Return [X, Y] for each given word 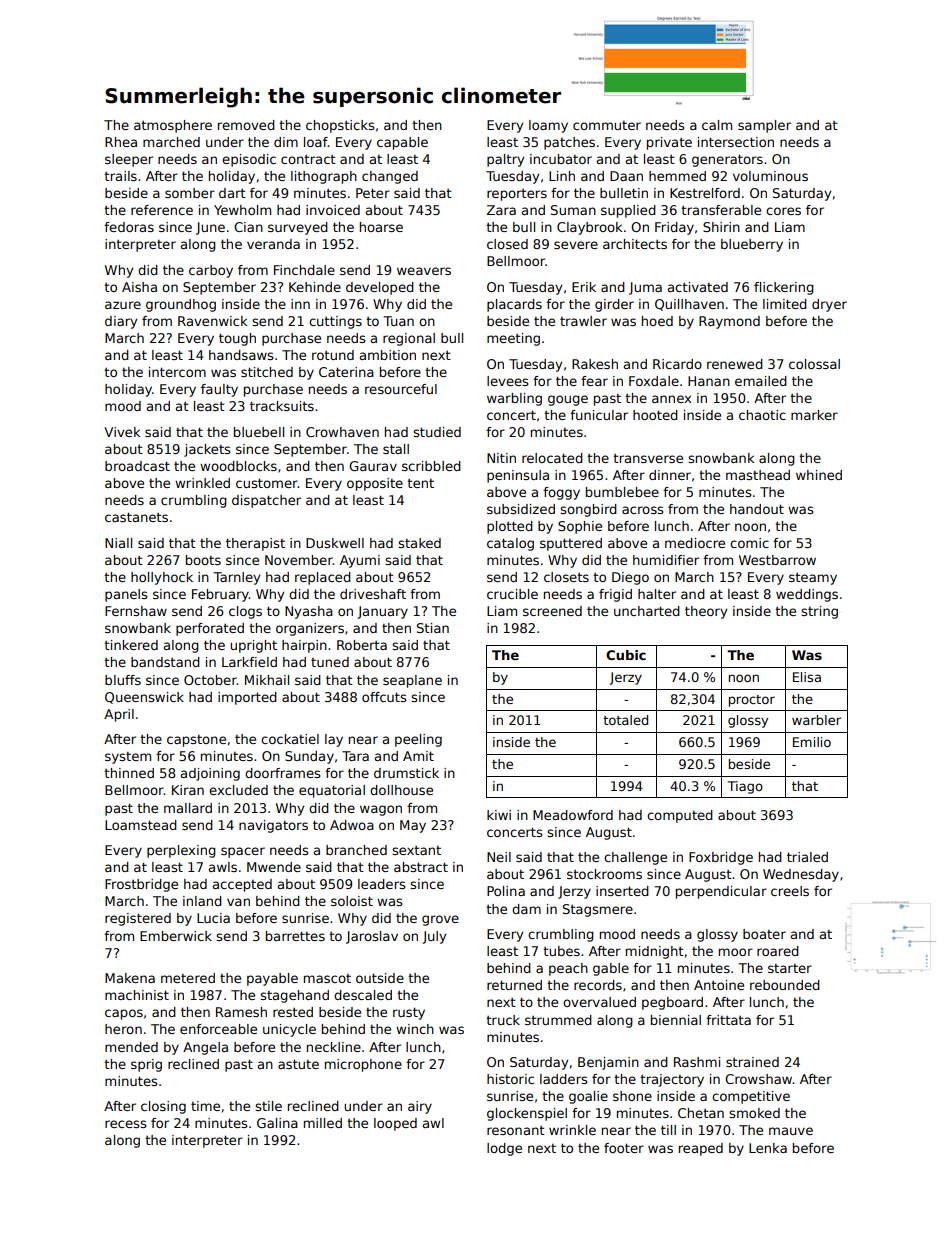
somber [190, 193]
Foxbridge [721, 858]
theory [706, 612]
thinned [129, 773]
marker [814, 415]
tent [420, 483]
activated [698, 287]
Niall [118, 543]
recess [126, 1124]
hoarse [381, 227]
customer [267, 483]
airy [420, 1107]
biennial [676, 1020]
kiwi [499, 815]
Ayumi [360, 561]
